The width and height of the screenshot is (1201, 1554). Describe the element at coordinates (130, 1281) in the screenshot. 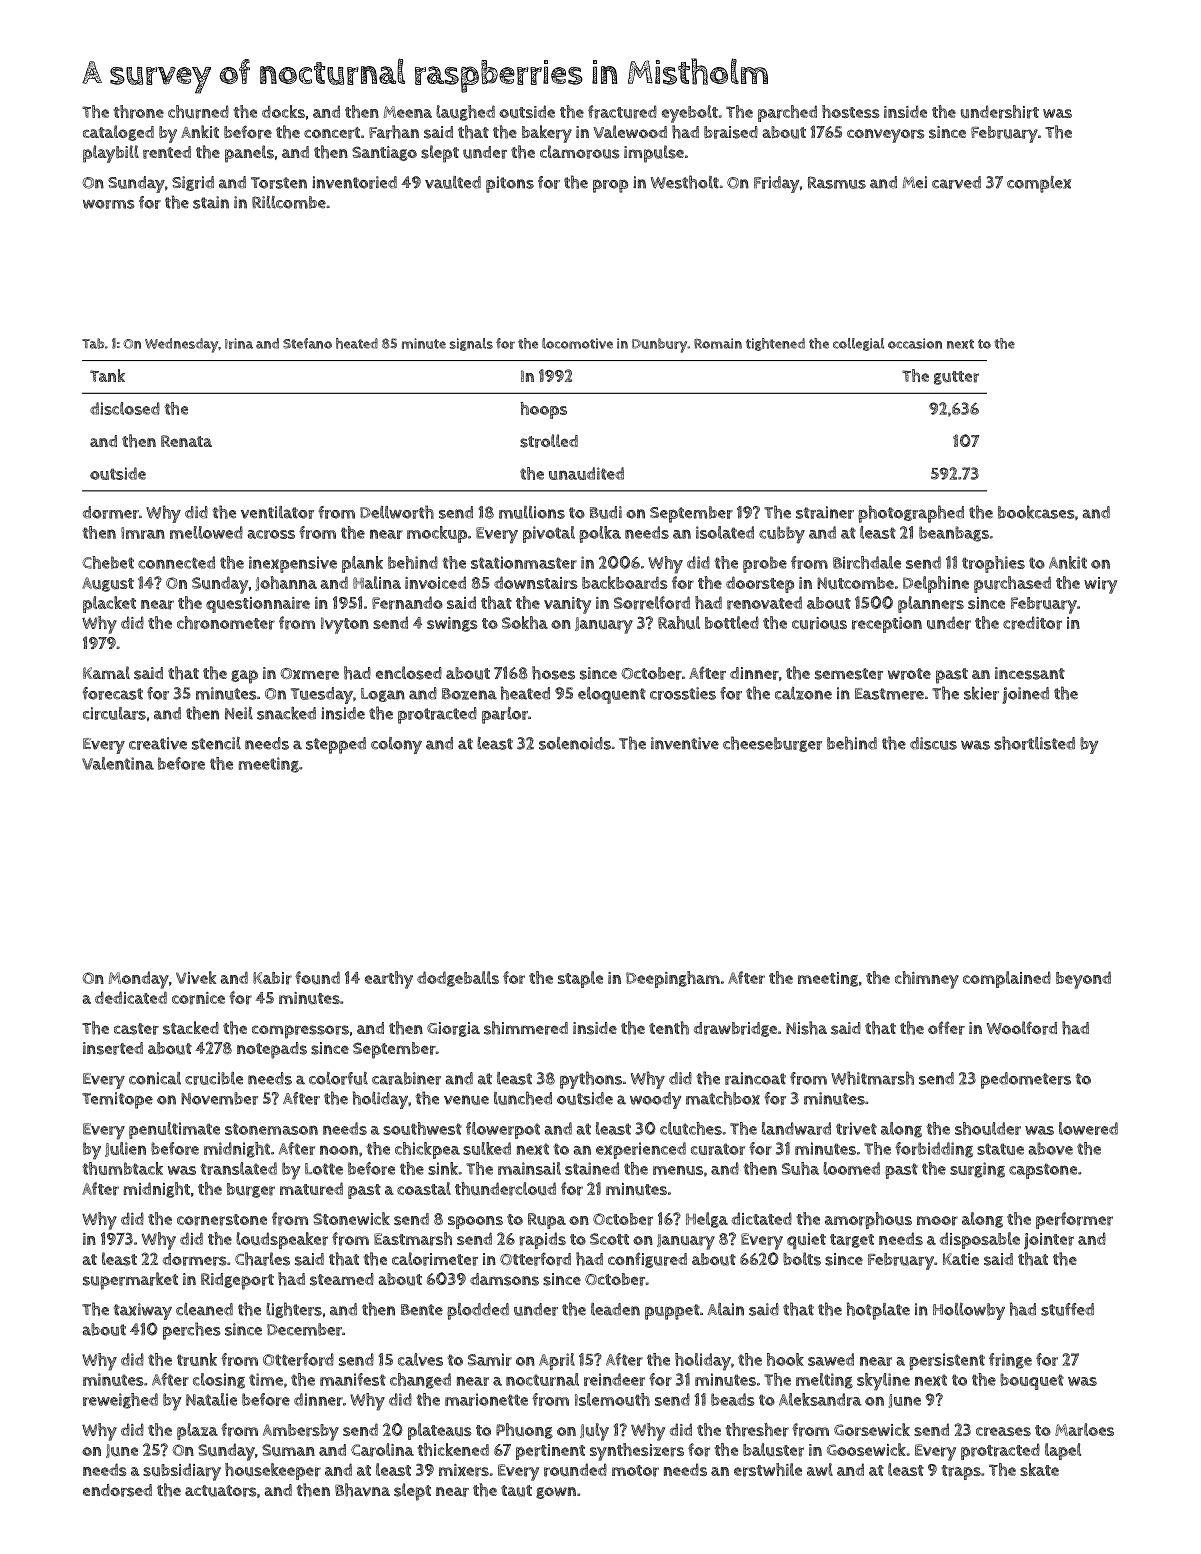

I see `supermarket` at that location.
